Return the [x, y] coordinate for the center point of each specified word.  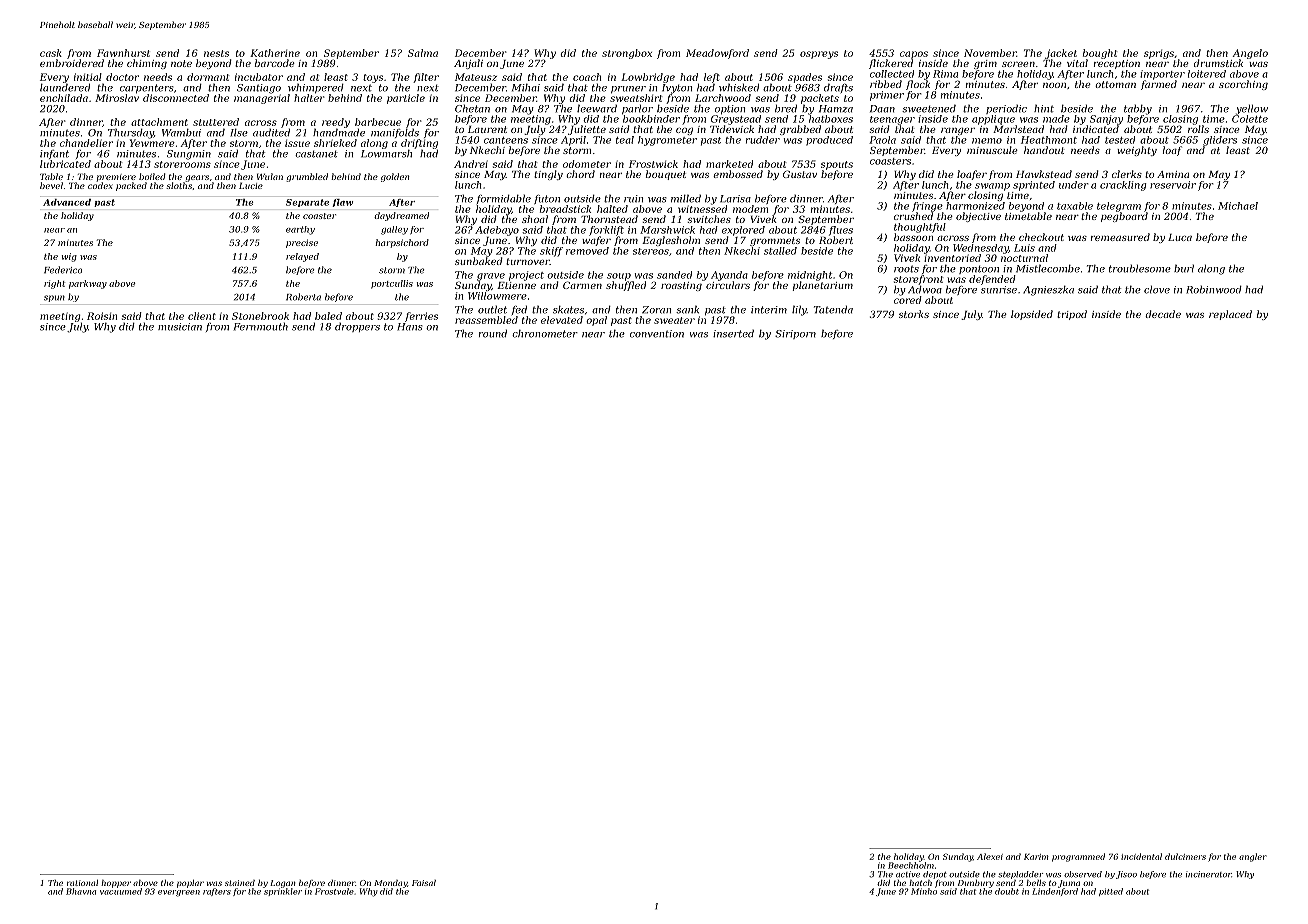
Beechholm [911, 865]
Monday [390, 884]
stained [240, 883]
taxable [1075, 206]
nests [216, 53]
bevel [51, 185]
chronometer [545, 333]
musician [180, 327]
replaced [1230, 315]
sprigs [1159, 54]
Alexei [990, 856]
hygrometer [667, 141]
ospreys [819, 55]
